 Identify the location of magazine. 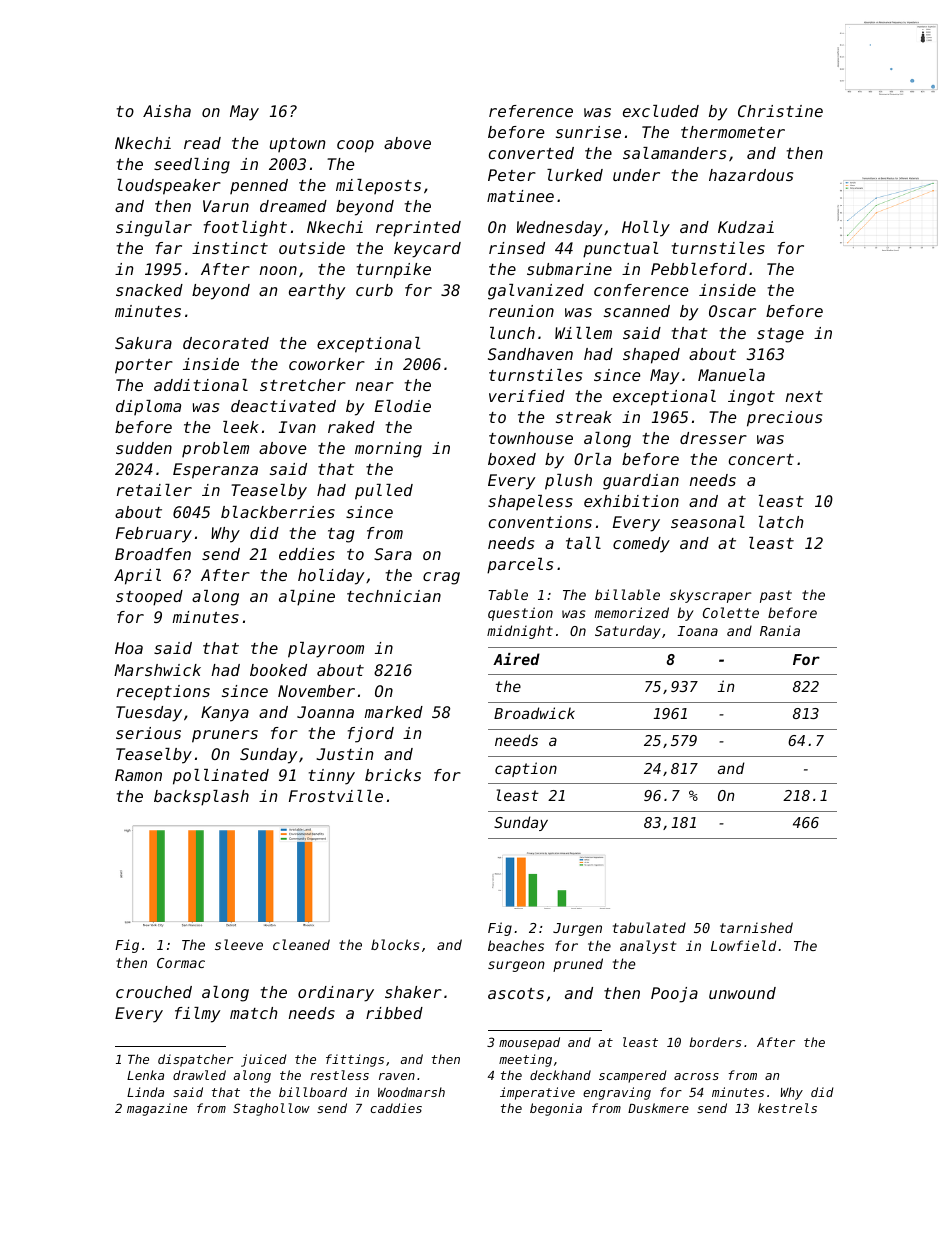
(157, 1109).
